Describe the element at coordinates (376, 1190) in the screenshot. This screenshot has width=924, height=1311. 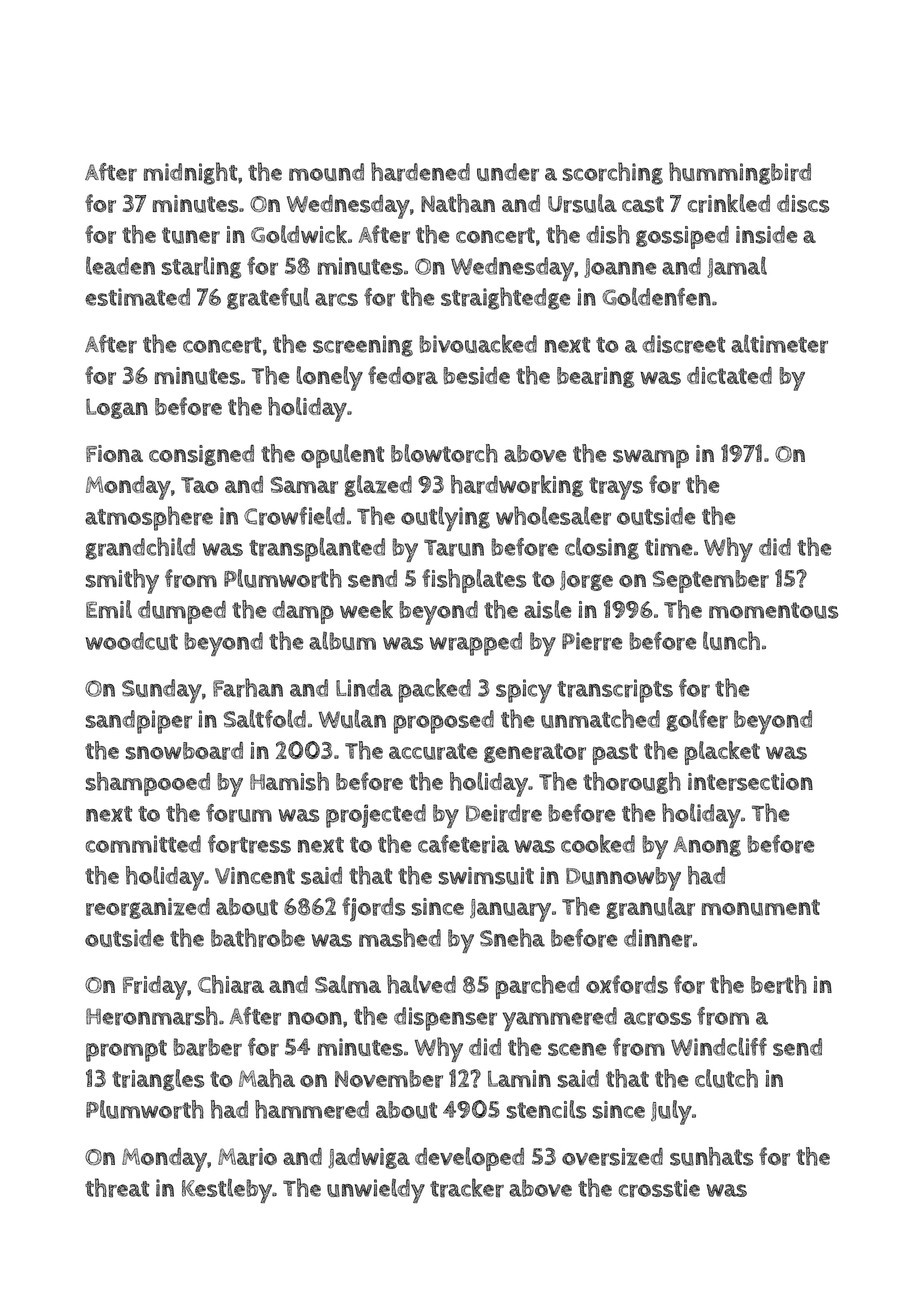
I see `unwieldy` at that location.
